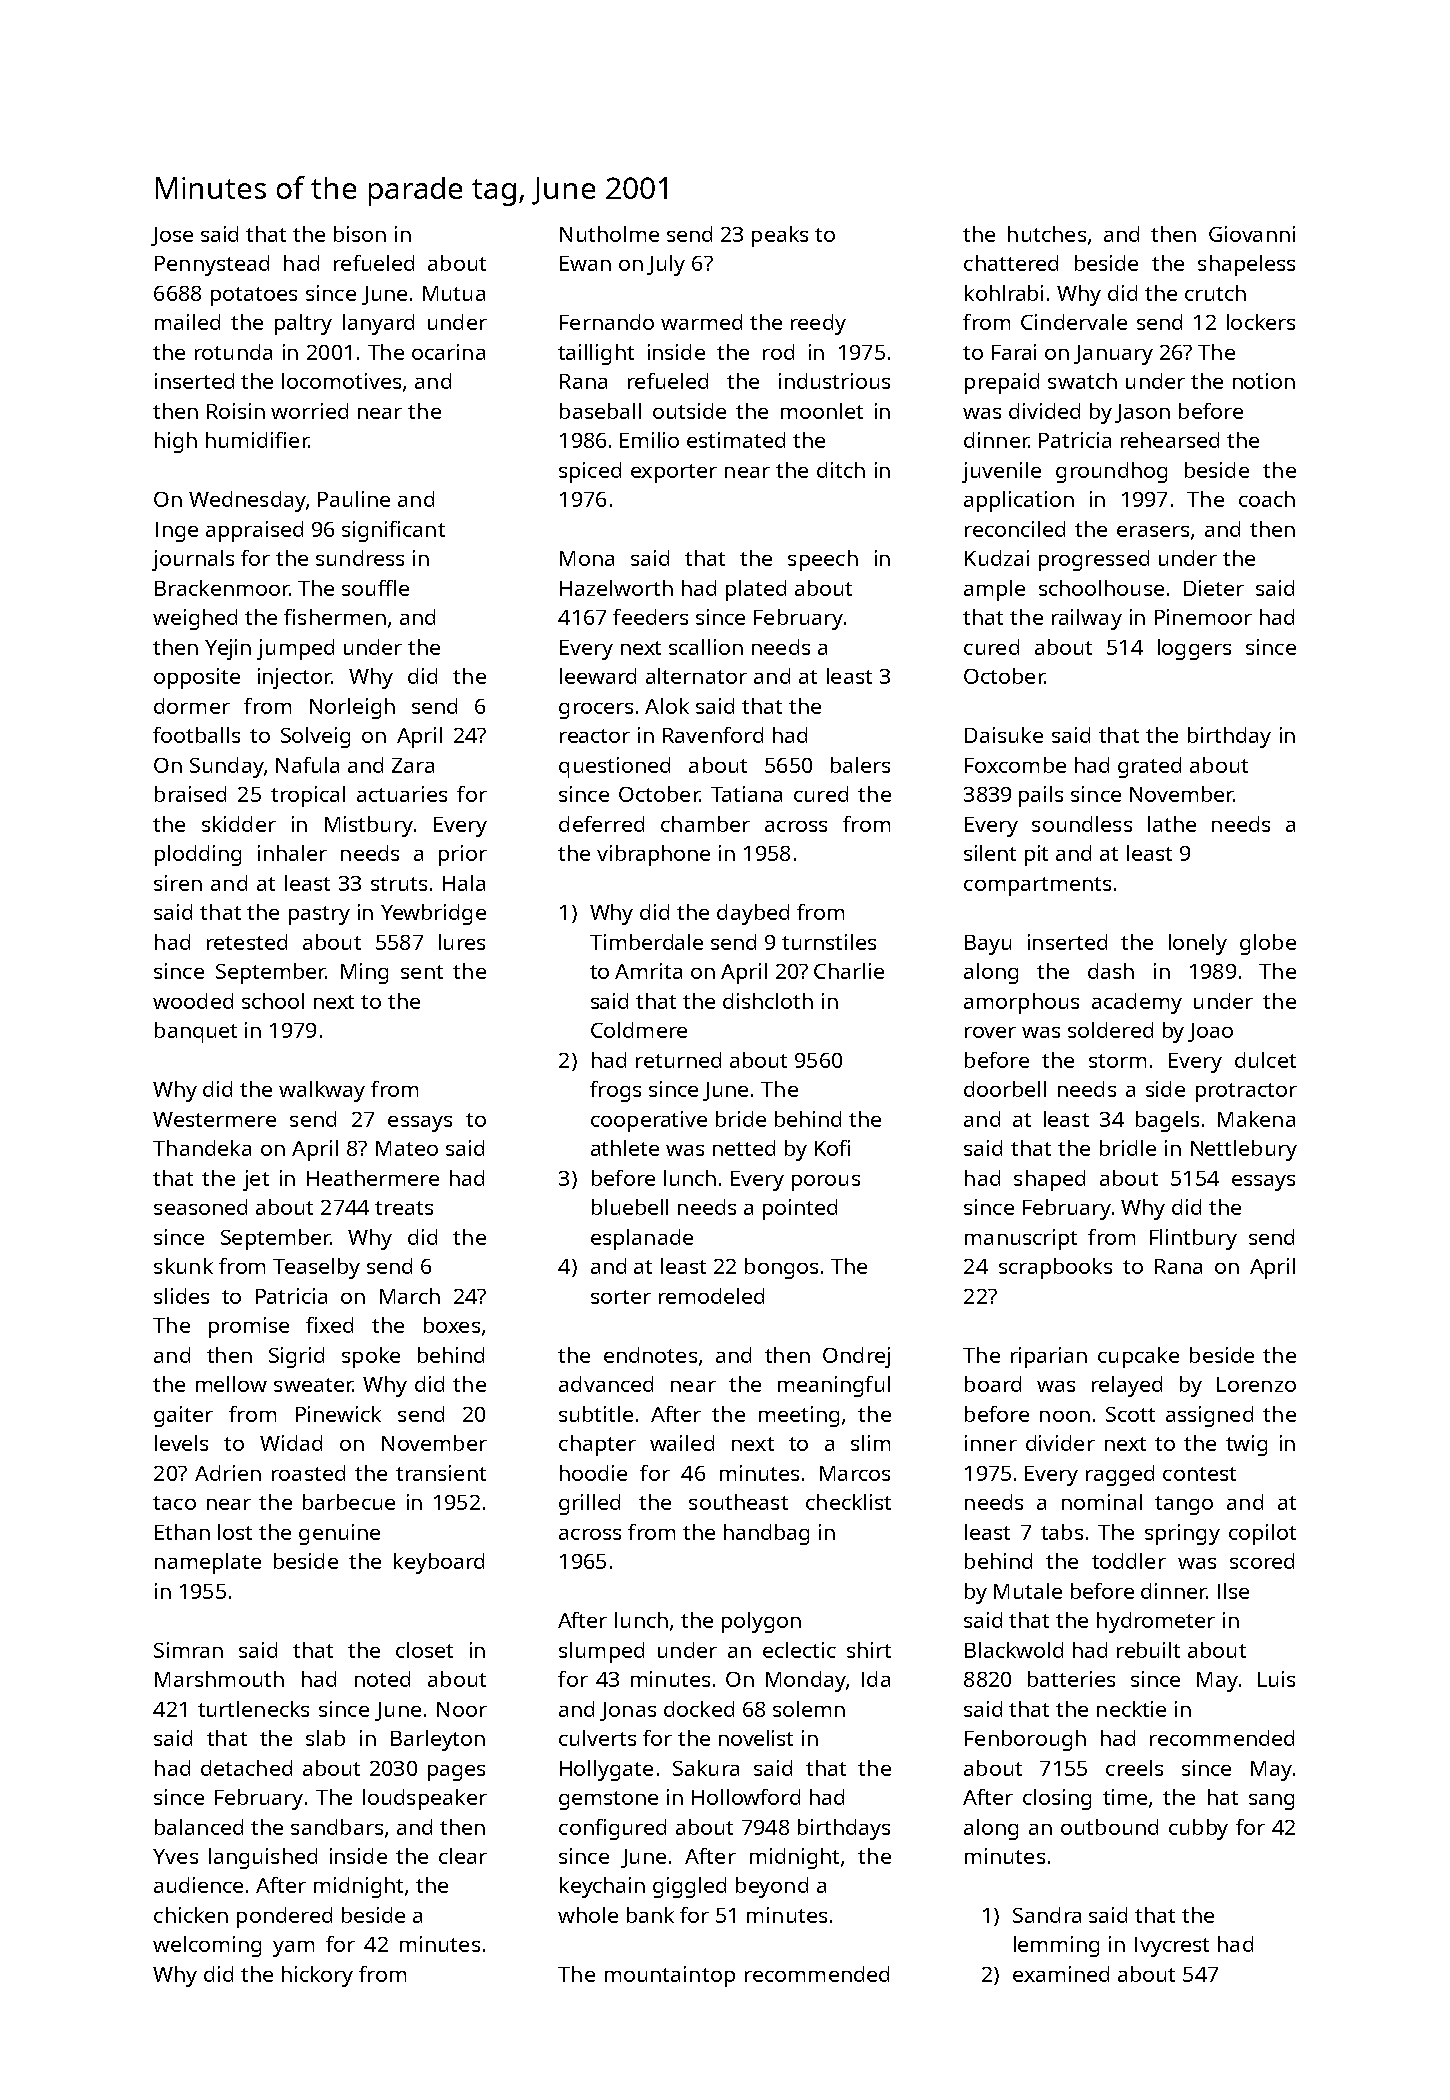 This screenshot has height=2100, width=1450. I want to click on mellow, so click(231, 1384).
